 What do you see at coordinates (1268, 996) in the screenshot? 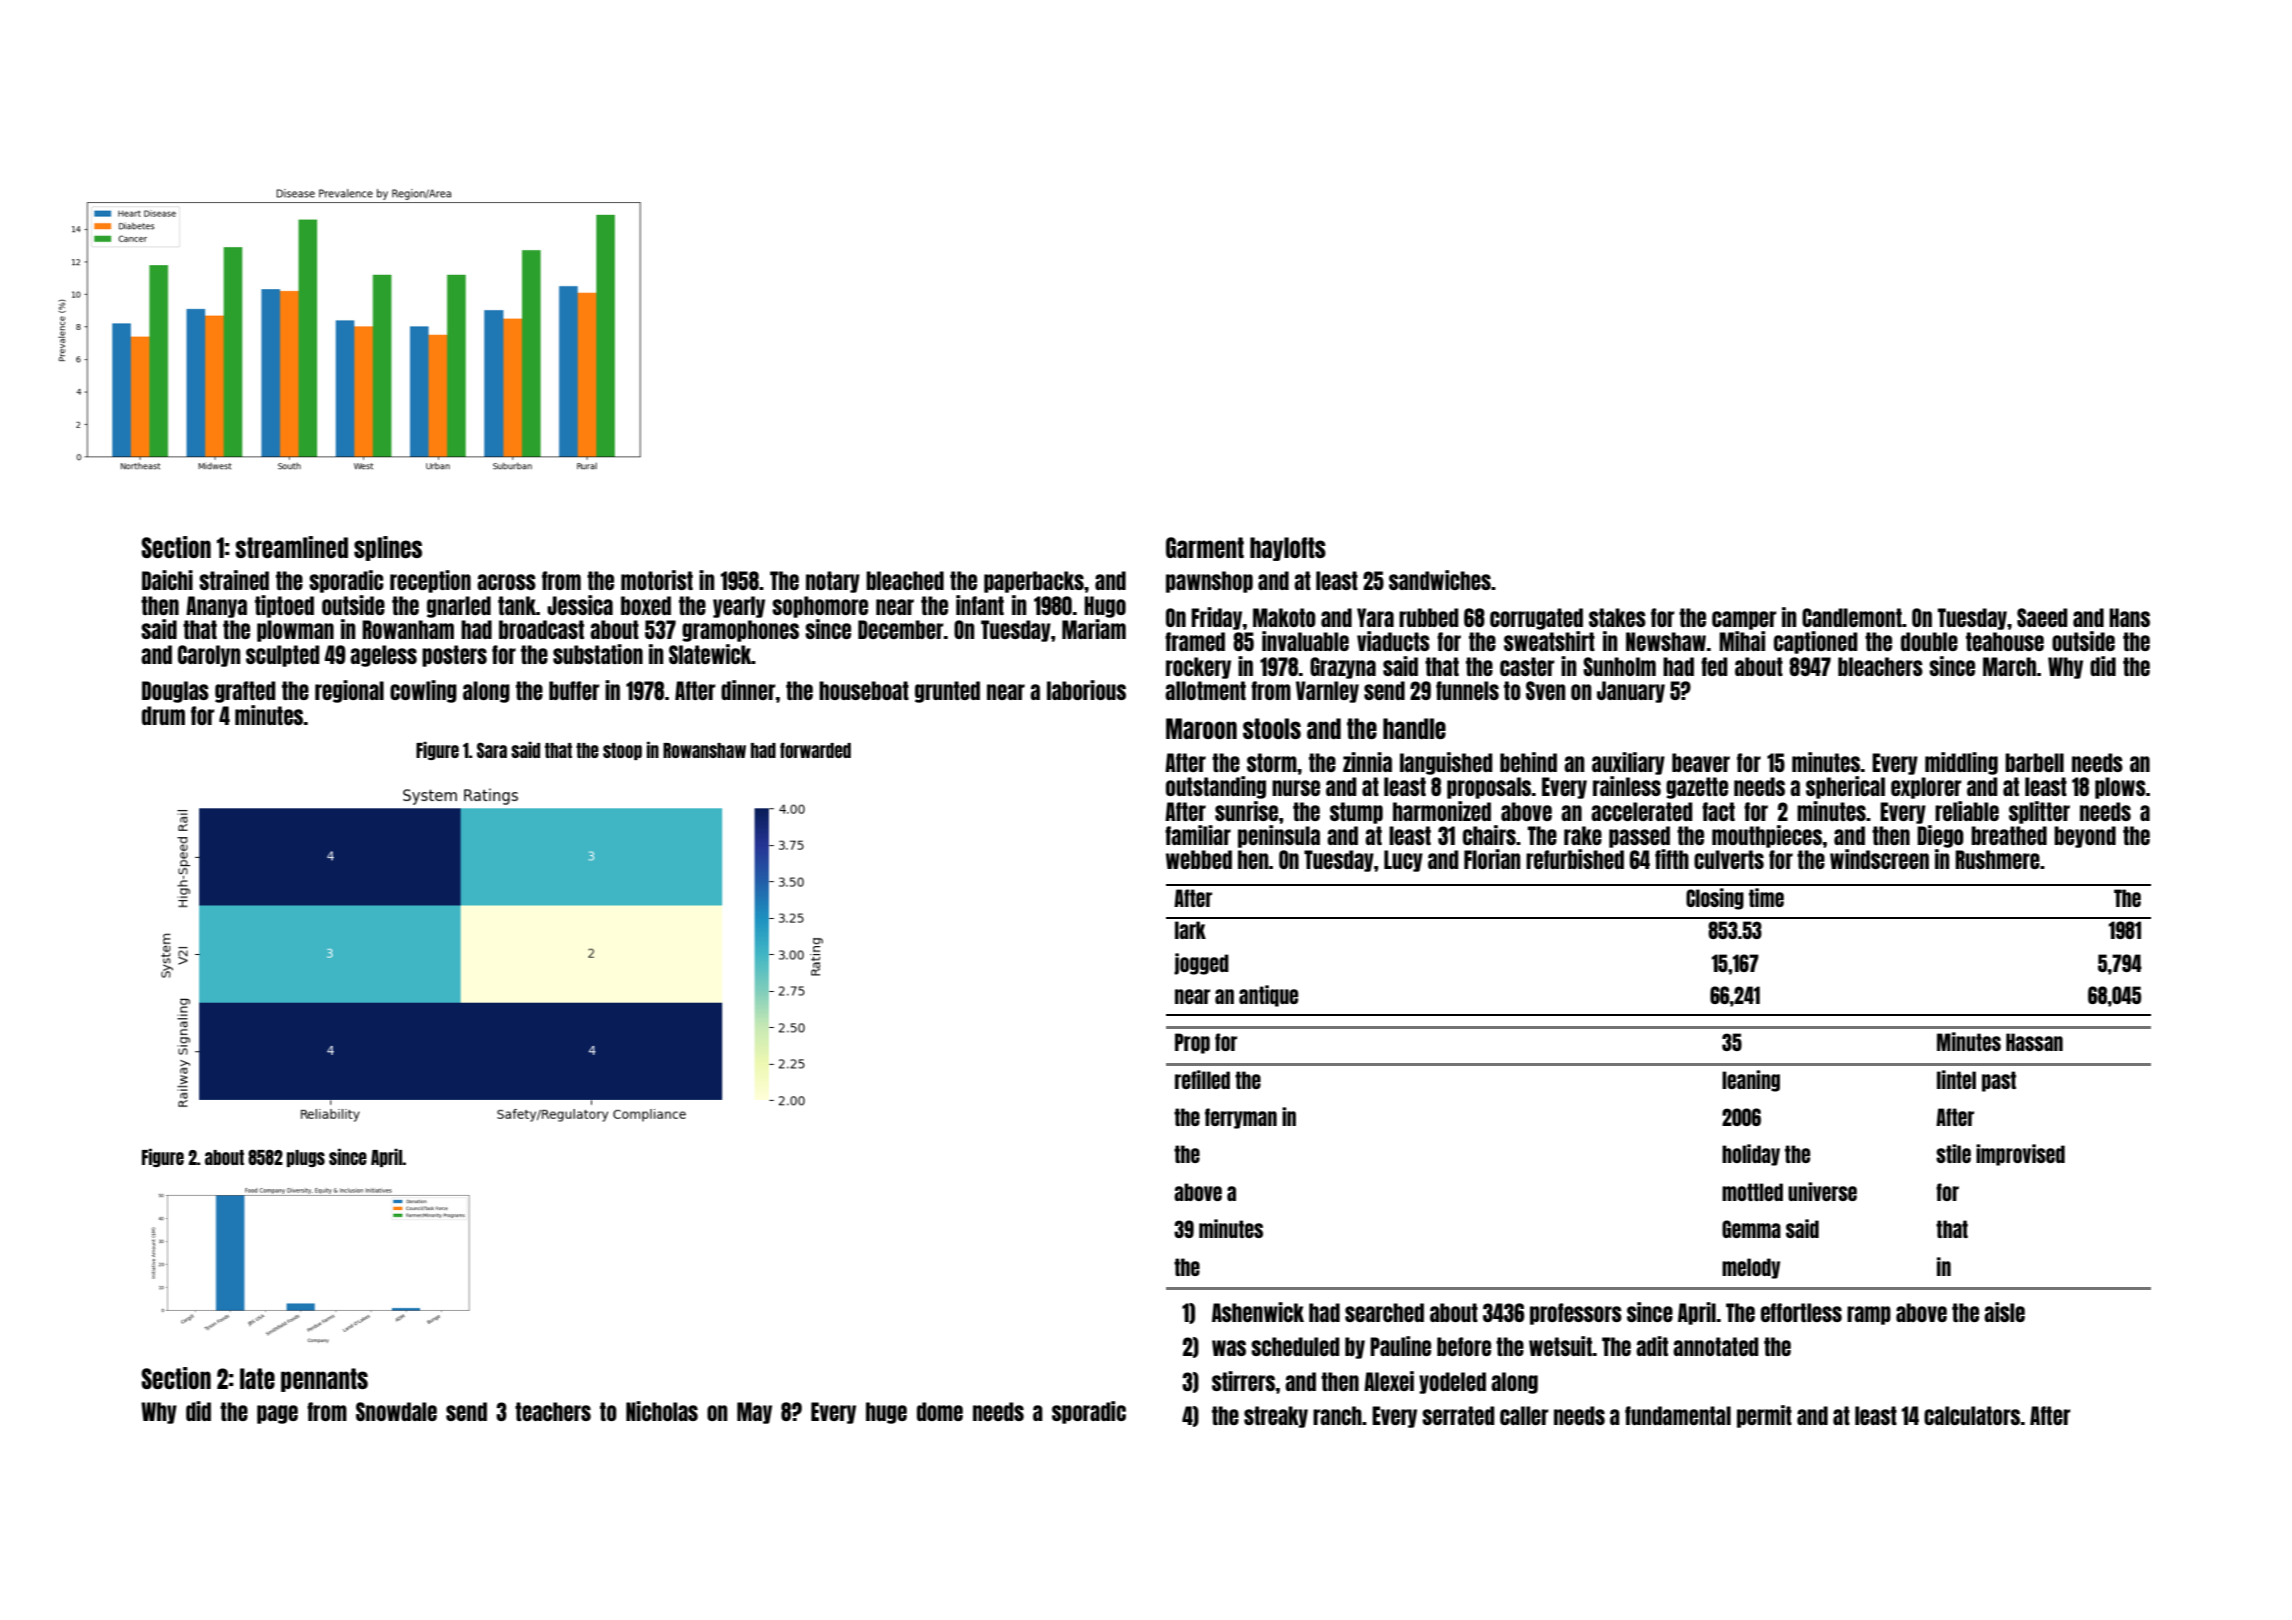
I see `antique` at bounding box center [1268, 996].
